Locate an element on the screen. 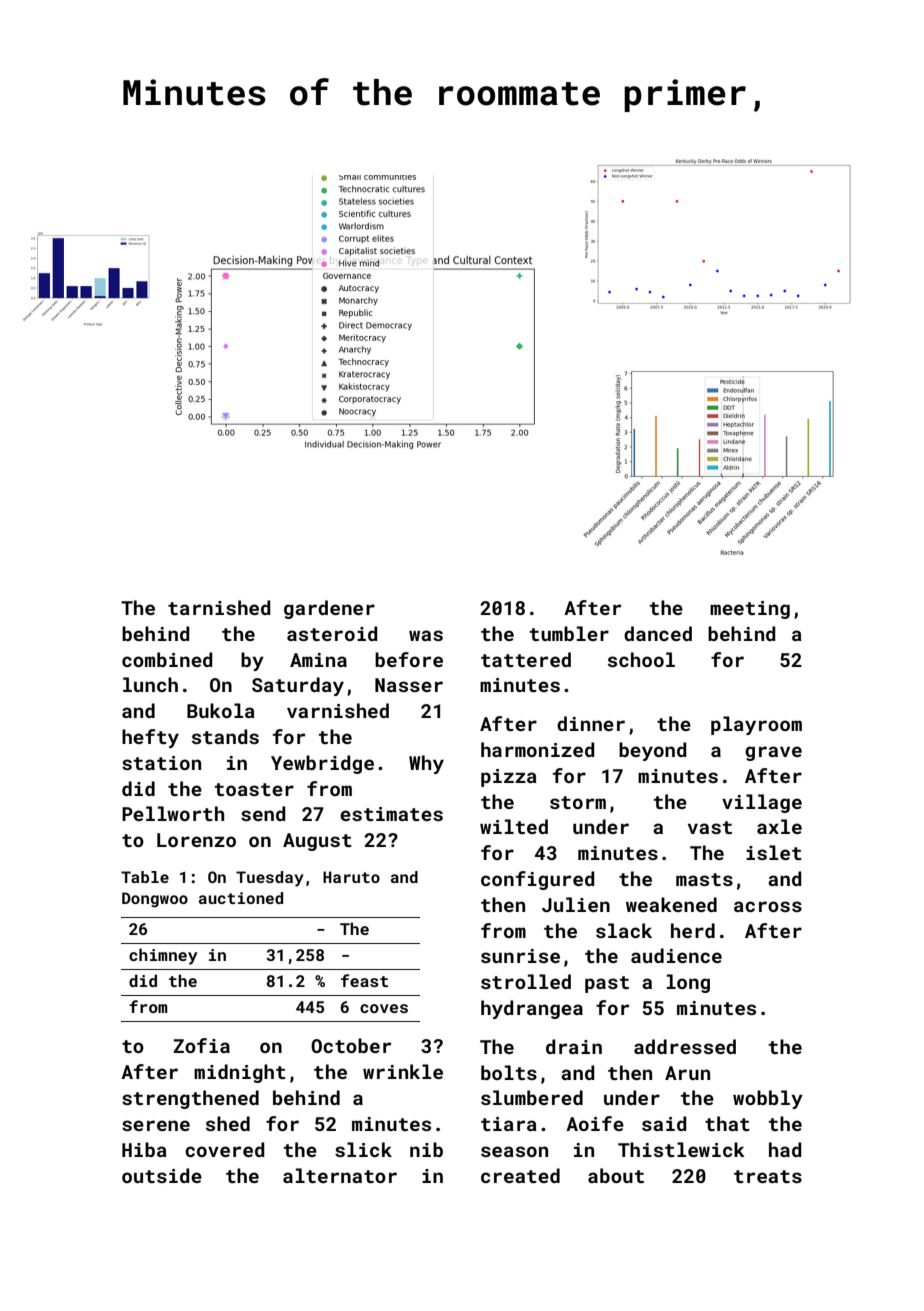 The height and width of the screenshot is (1311, 924). past is located at coordinates (607, 984).
